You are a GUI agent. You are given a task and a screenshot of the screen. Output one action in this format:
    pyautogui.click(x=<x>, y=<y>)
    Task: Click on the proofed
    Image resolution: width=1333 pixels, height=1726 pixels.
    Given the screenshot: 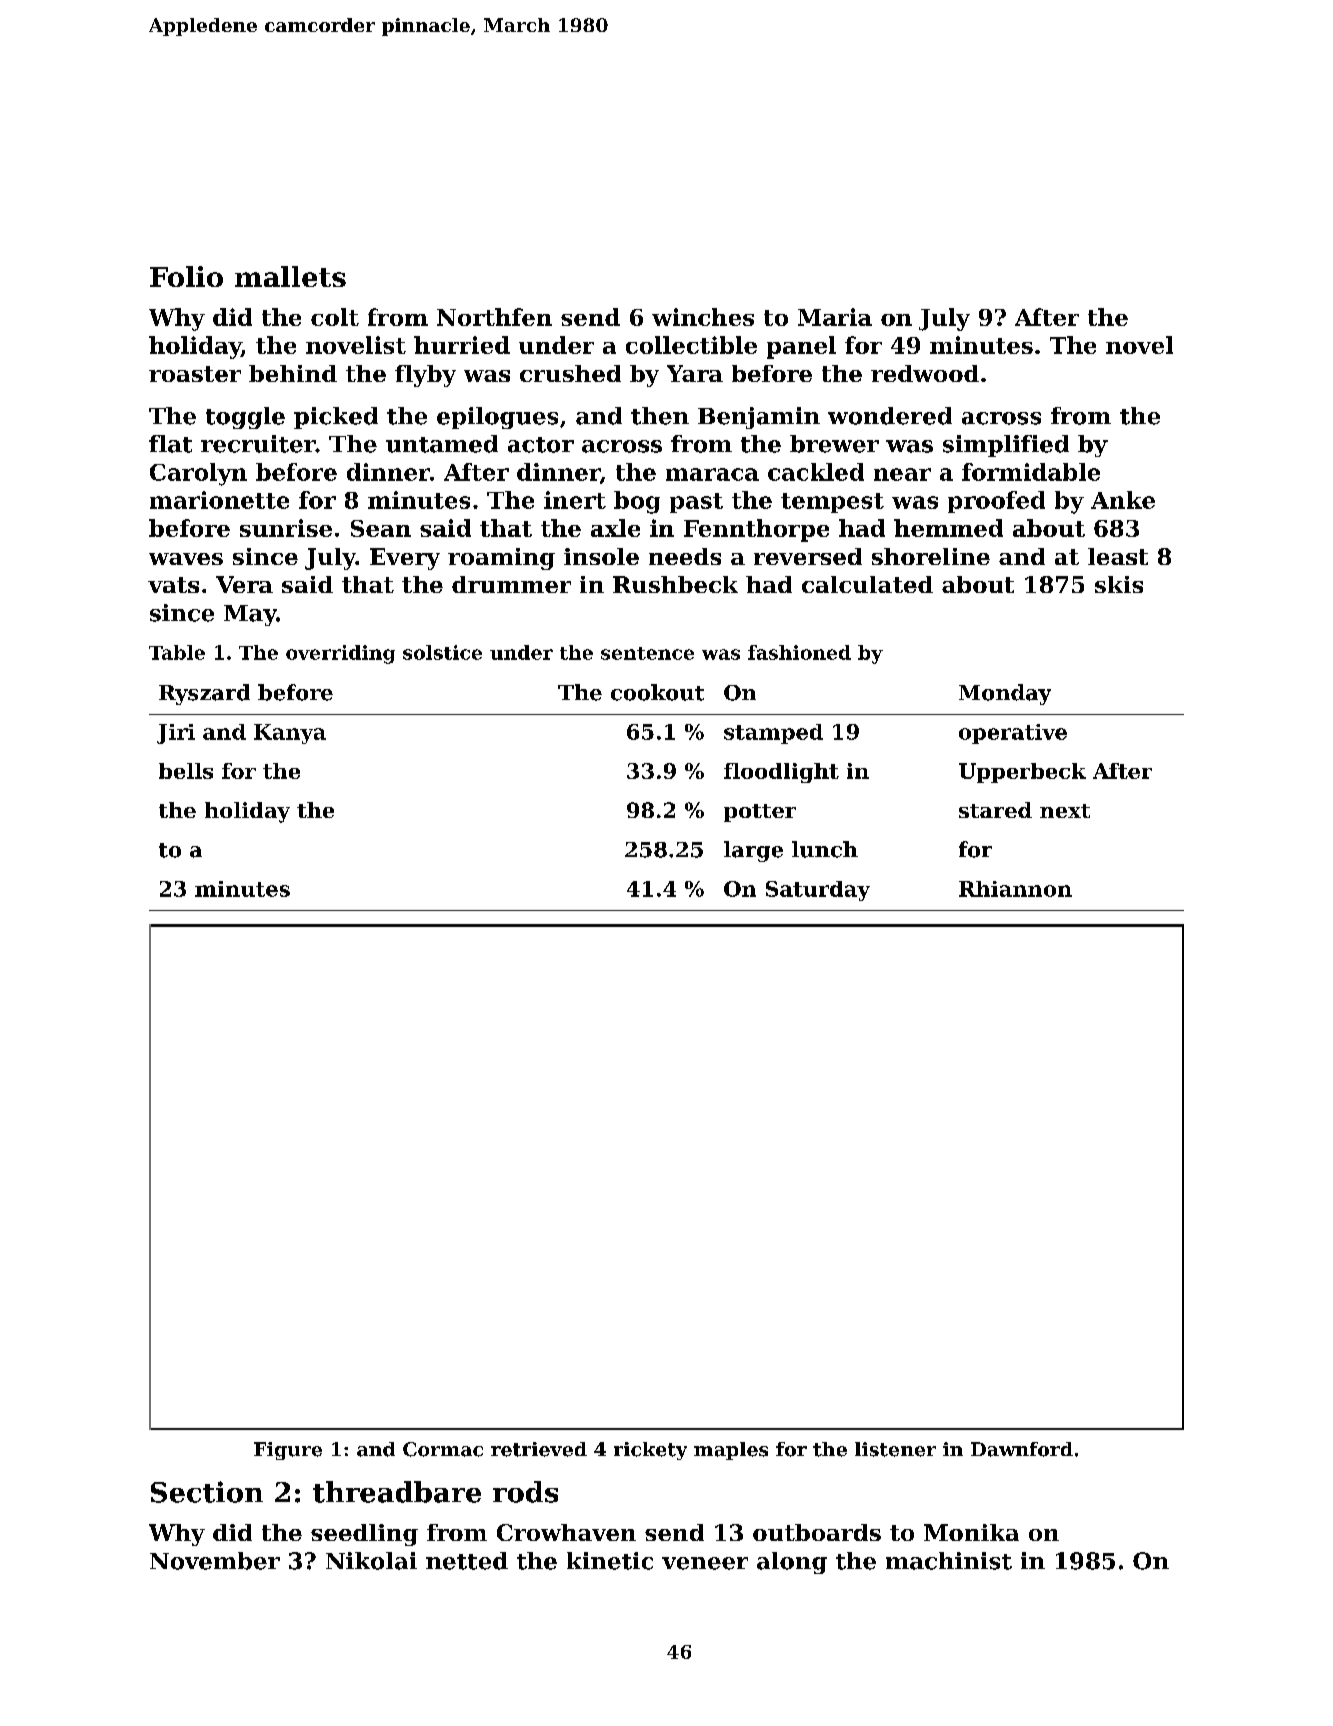 What is the action you would take?
    pyautogui.click(x=996, y=502)
